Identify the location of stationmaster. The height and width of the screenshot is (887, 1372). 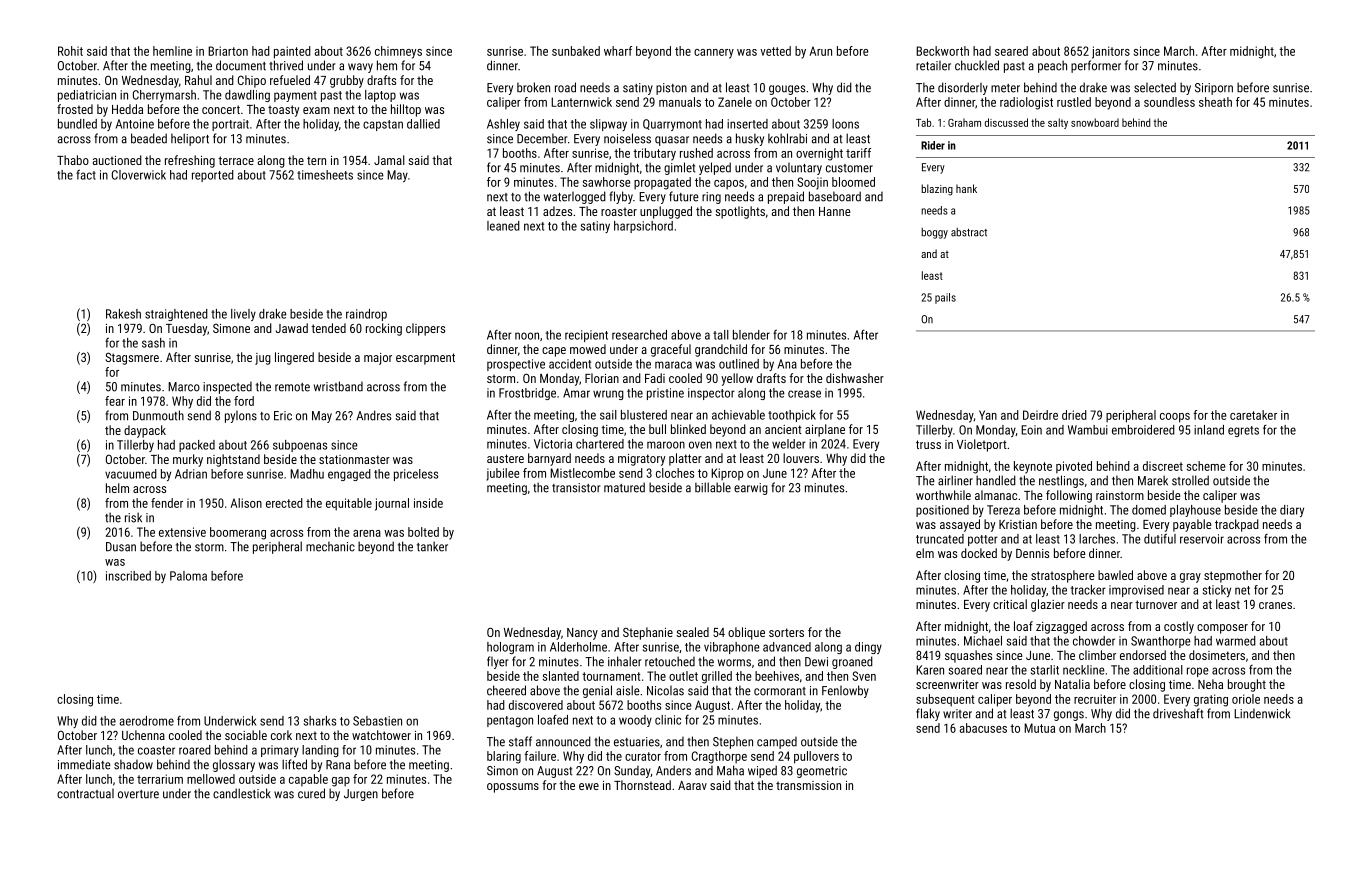
(354, 459).
